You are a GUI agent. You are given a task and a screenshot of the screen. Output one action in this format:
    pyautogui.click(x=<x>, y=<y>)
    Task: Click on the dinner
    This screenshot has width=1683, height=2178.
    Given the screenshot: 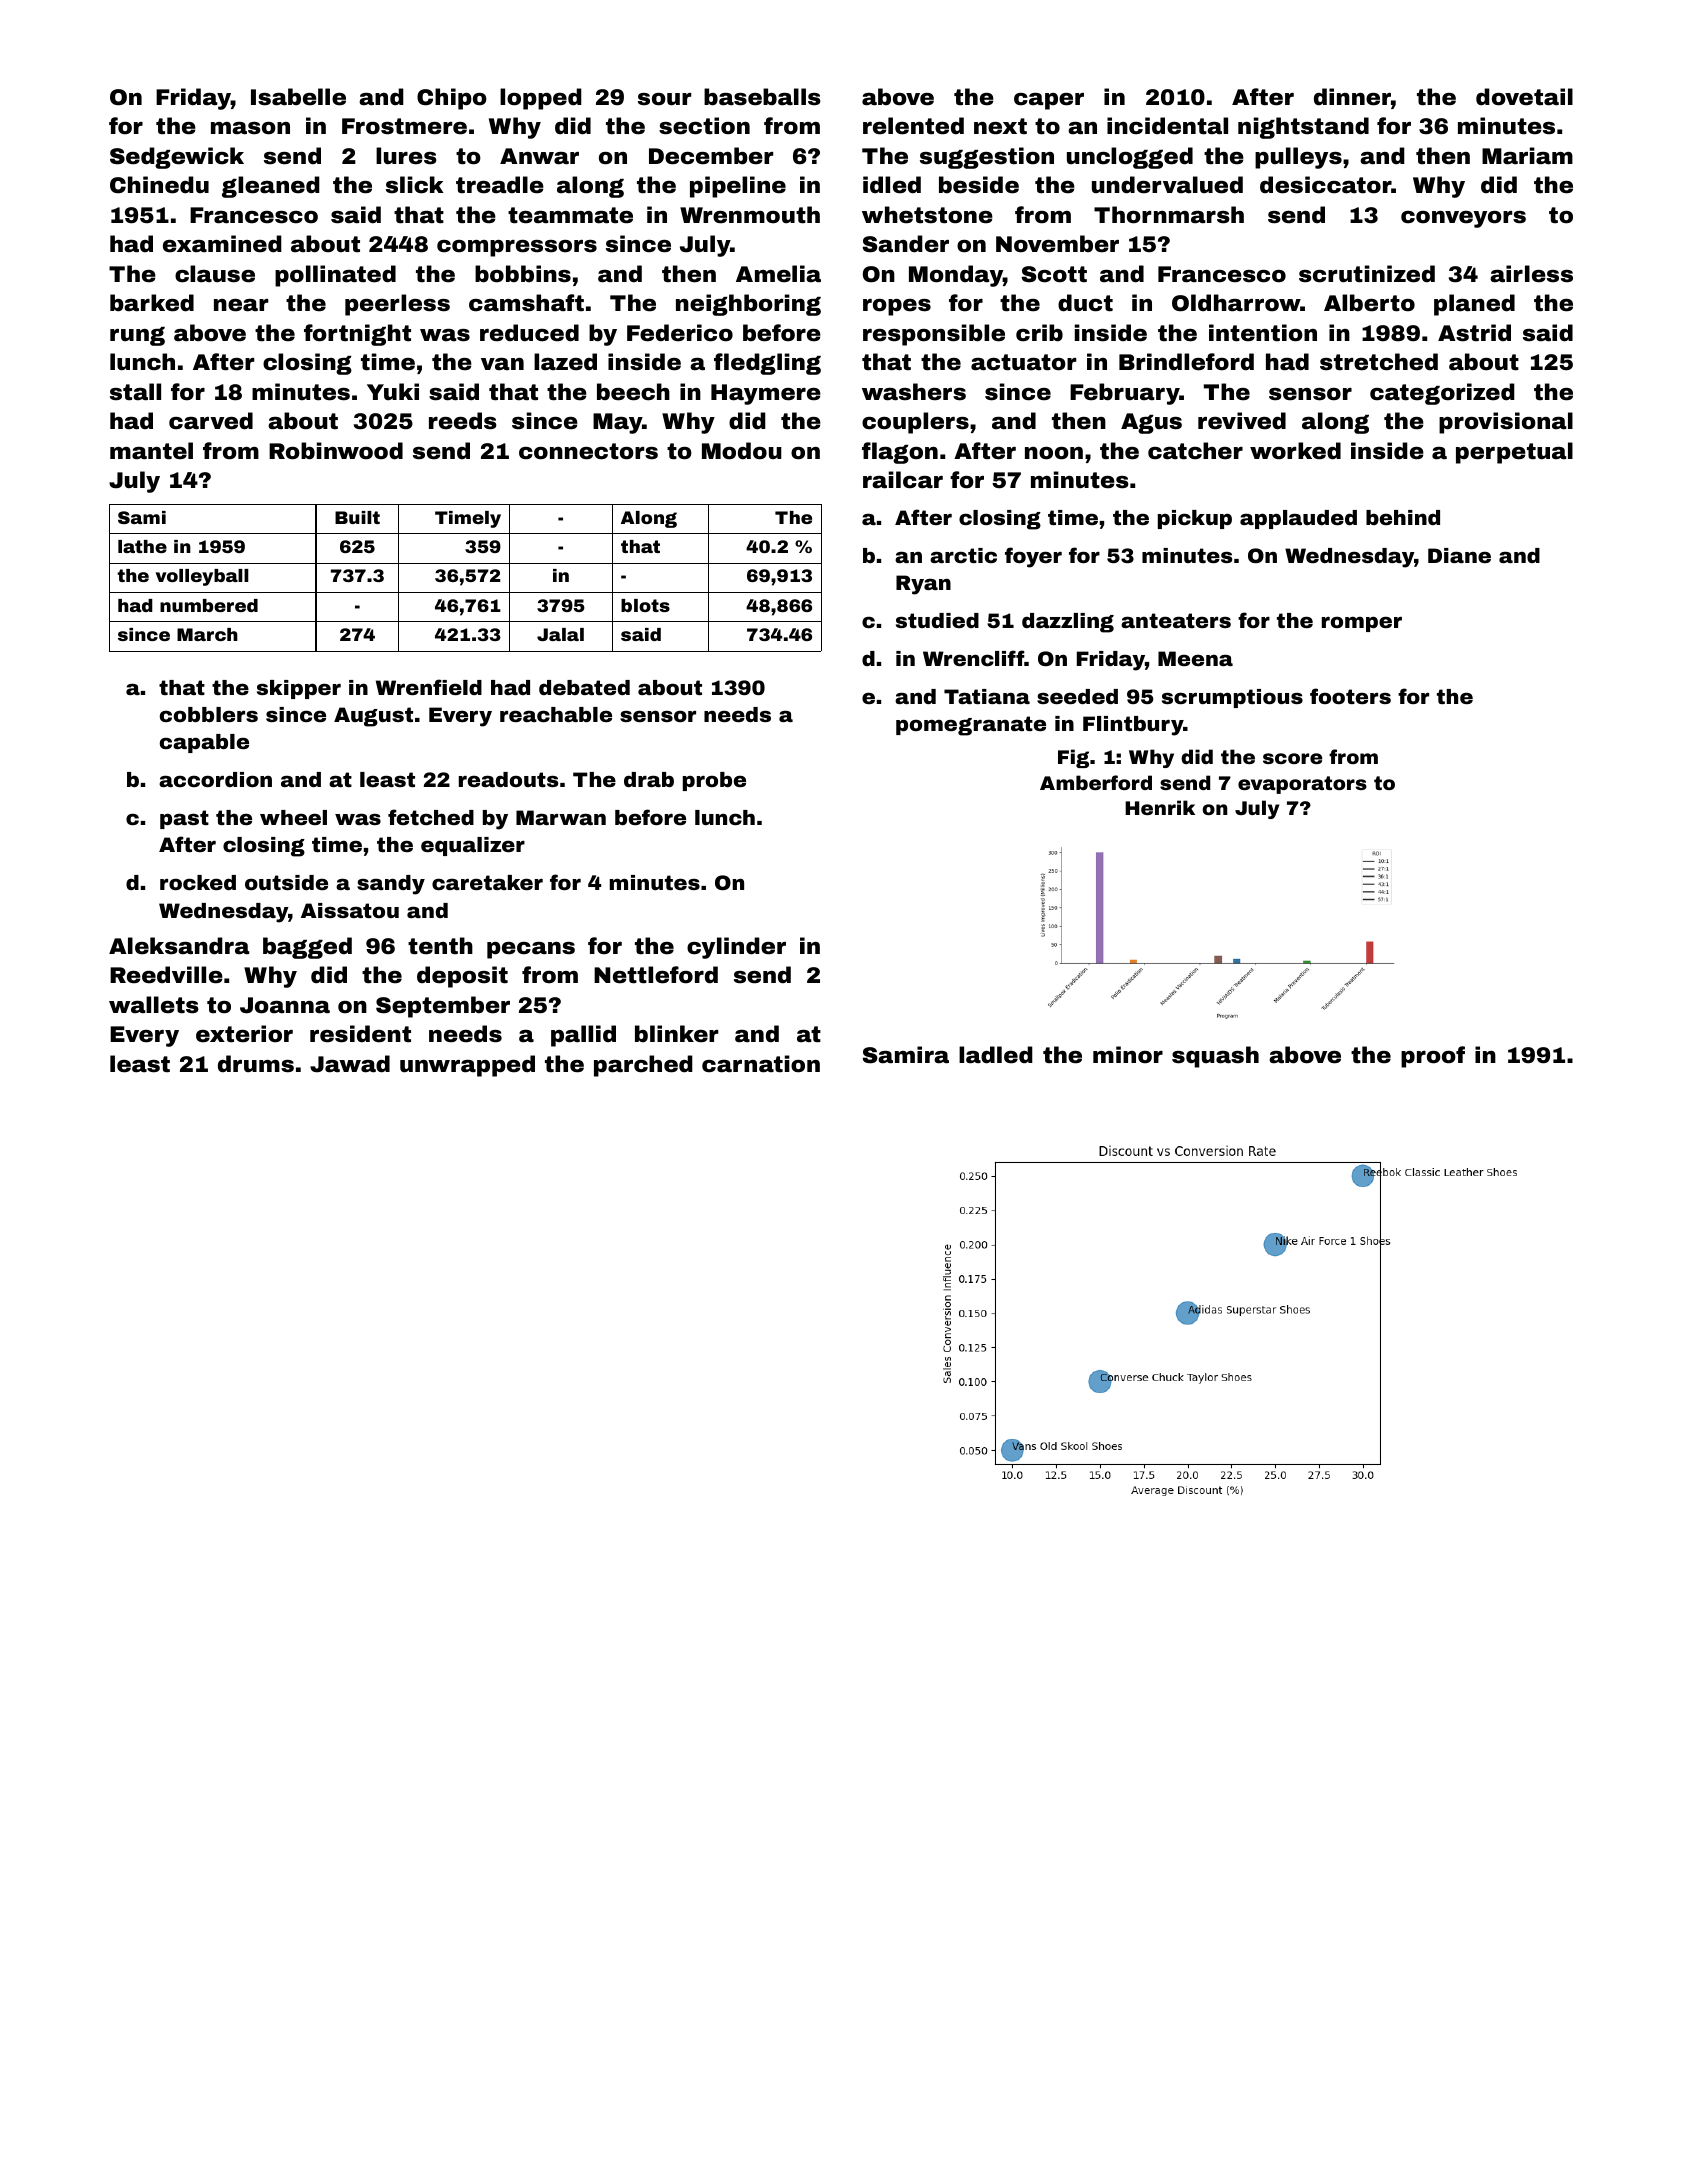 What is the action you would take?
    pyautogui.click(x=1352, y=97)
